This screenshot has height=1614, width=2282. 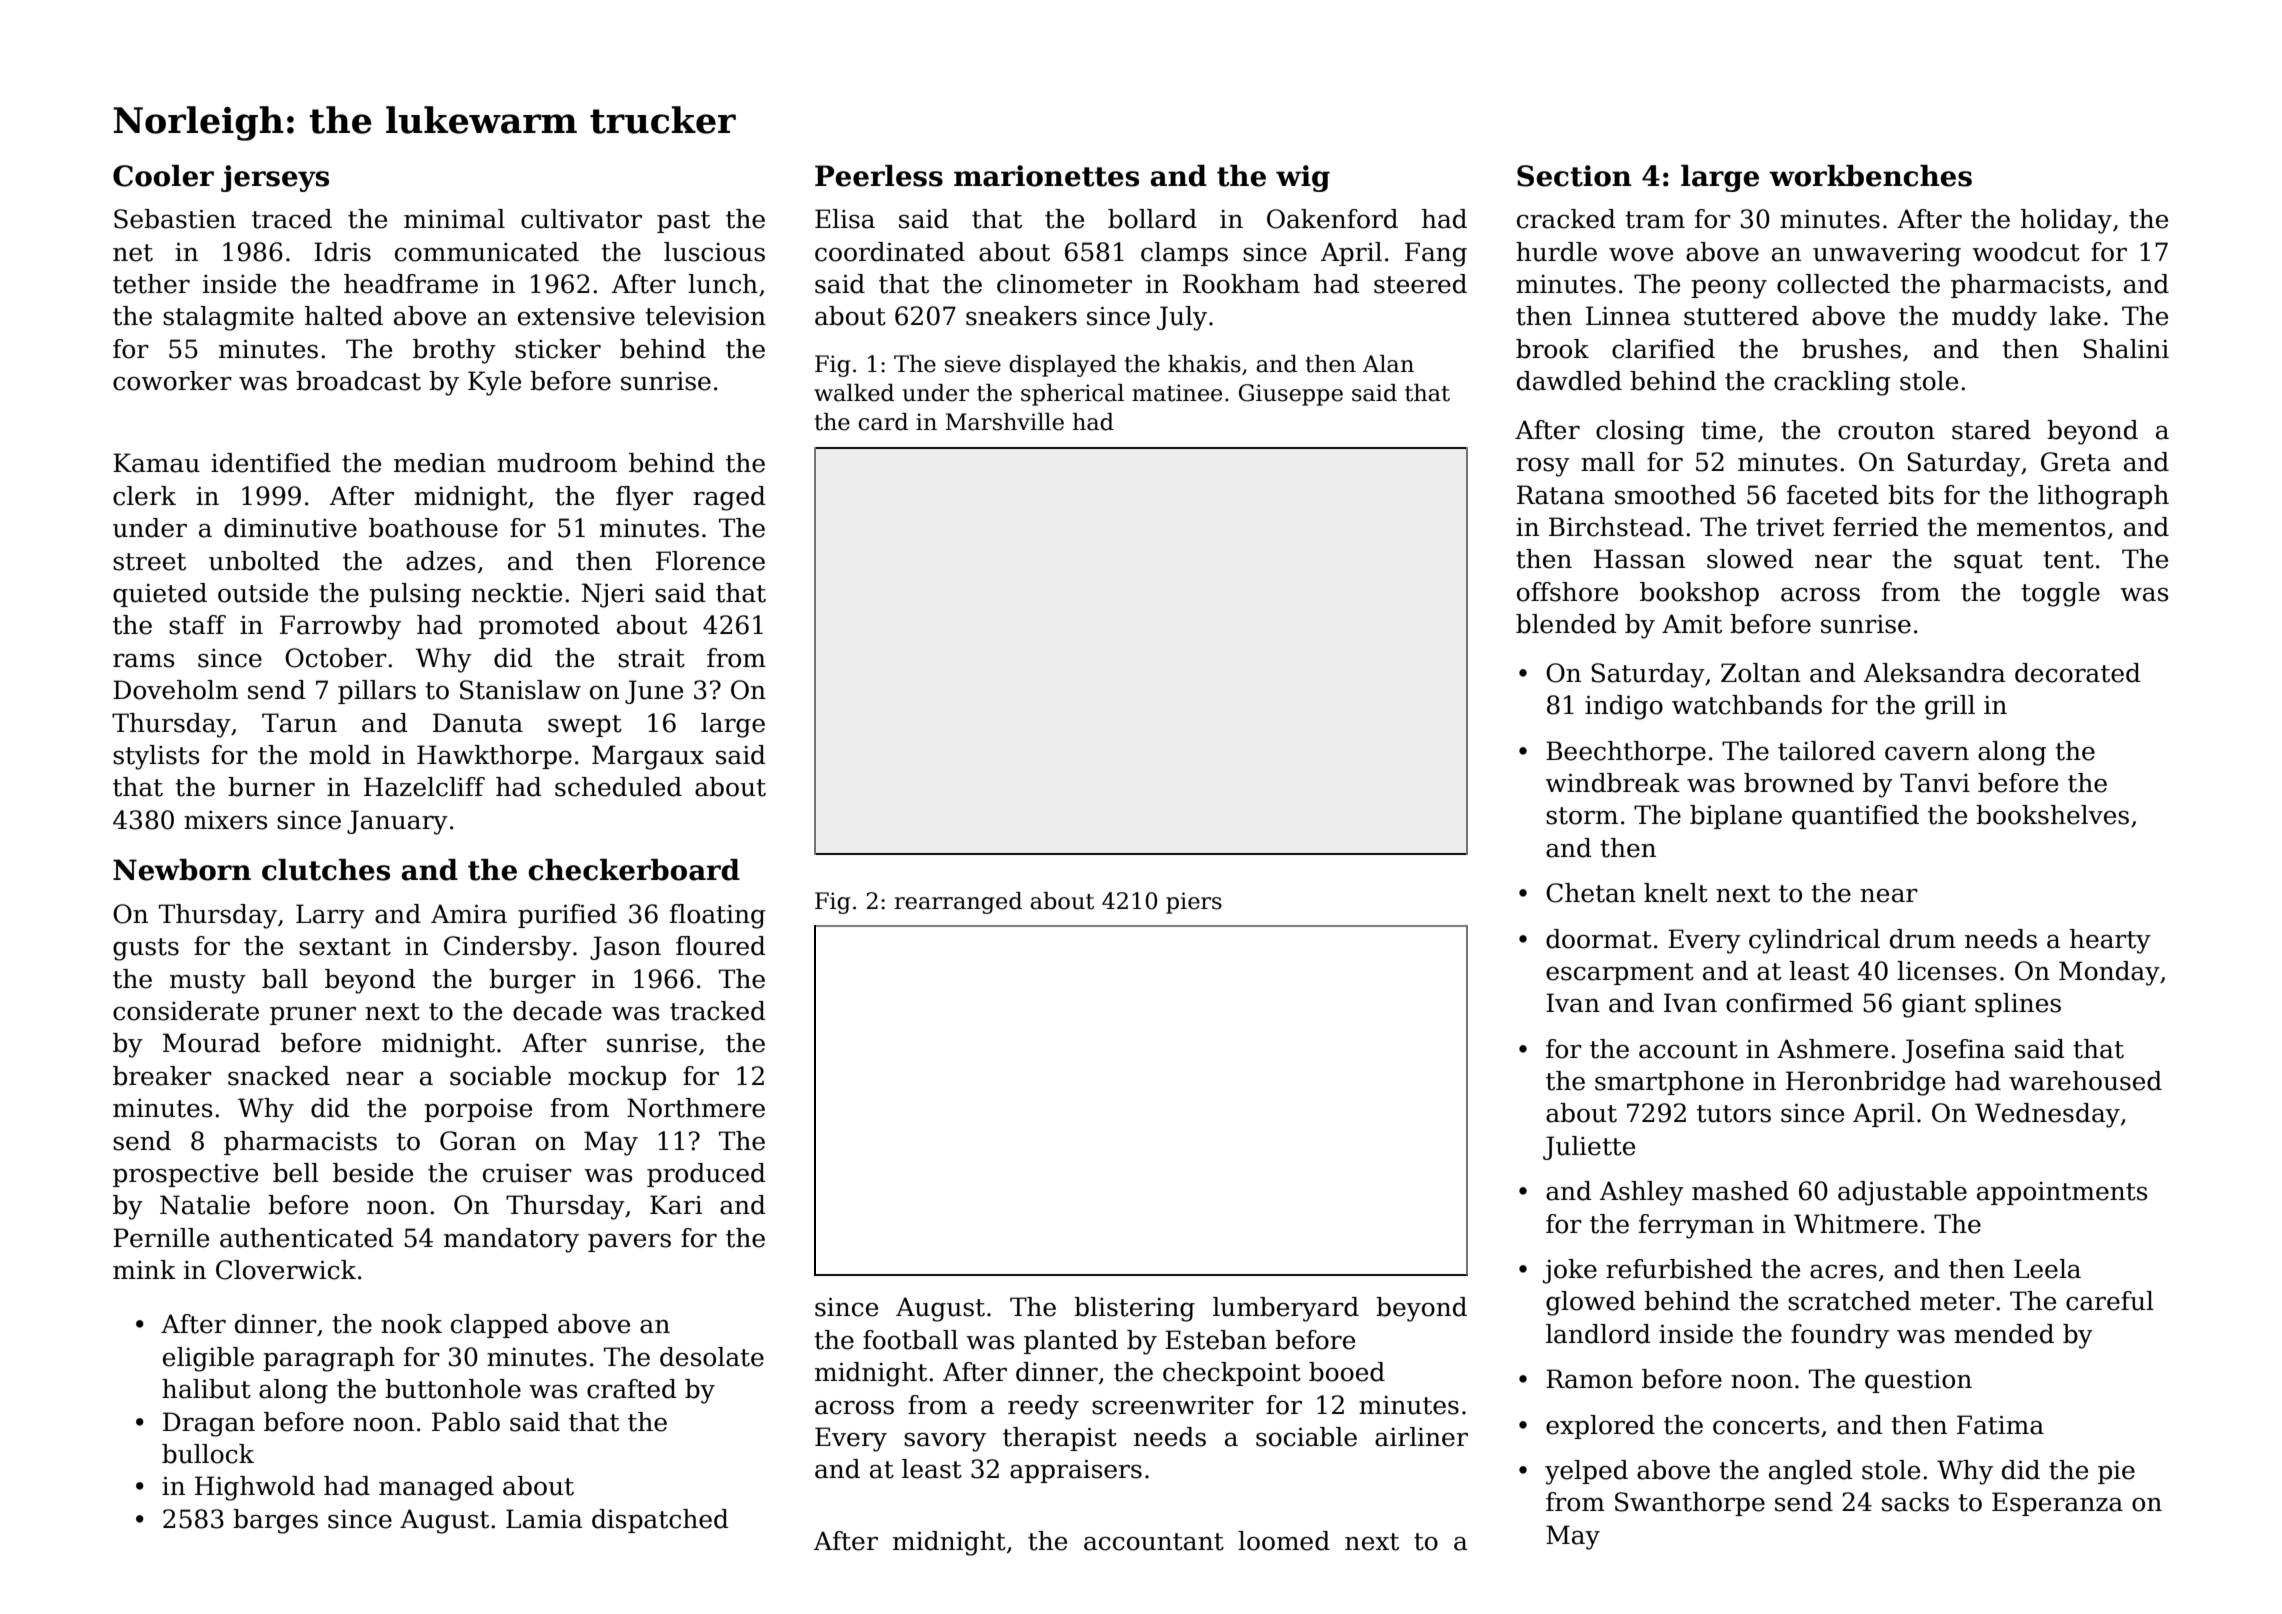 I want to click on savory, so click(x=945, y=1442).
